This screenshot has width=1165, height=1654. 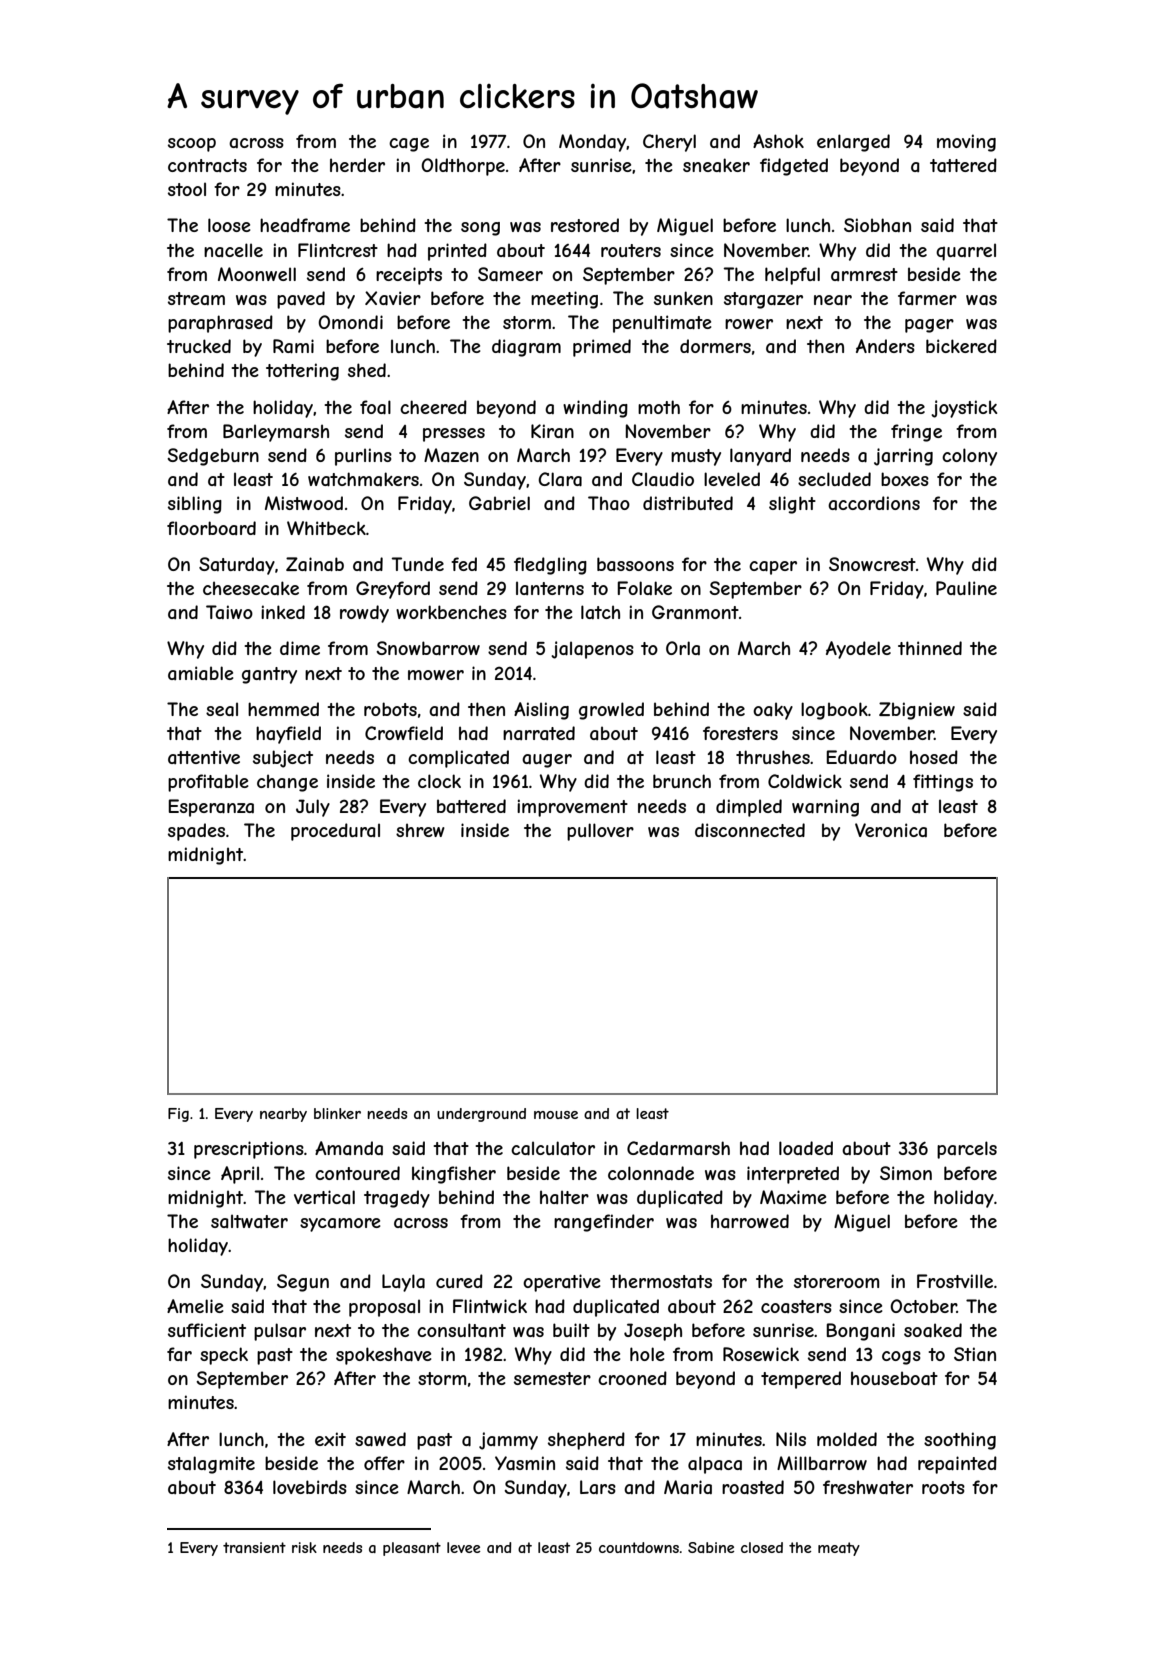 What do you see at coordinates (541, 711) in the screenshot?
I see `Aisling` at bounding box center [541, 711].
